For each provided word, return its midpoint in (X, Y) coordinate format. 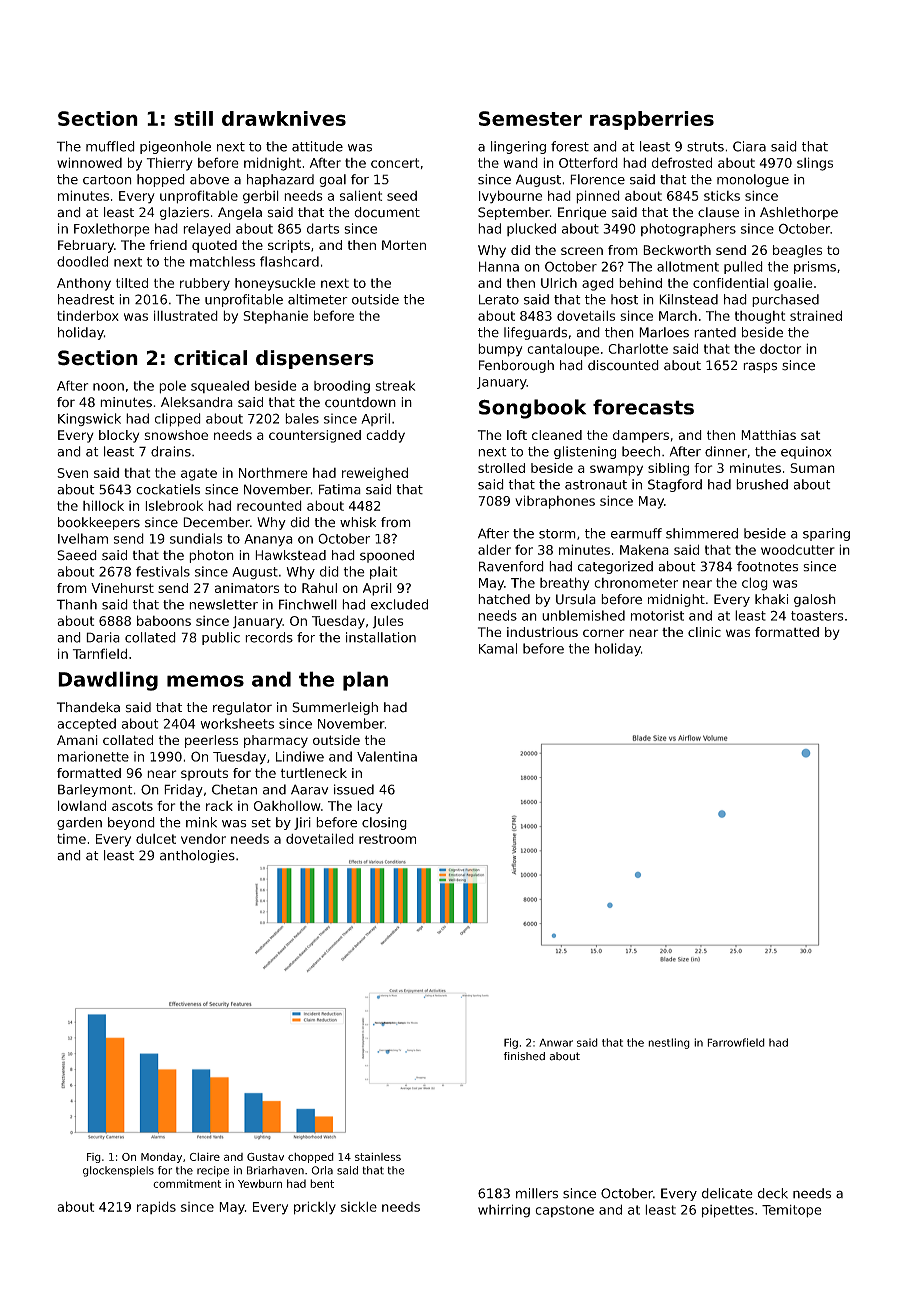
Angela (240, 213)
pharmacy (276, 741)
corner (603, 633)
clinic (704, 632)
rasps (760, 367)
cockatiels (168, 489)
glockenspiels (118, 1171)
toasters (817, 616)
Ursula (576, 599)
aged (598, 284)
